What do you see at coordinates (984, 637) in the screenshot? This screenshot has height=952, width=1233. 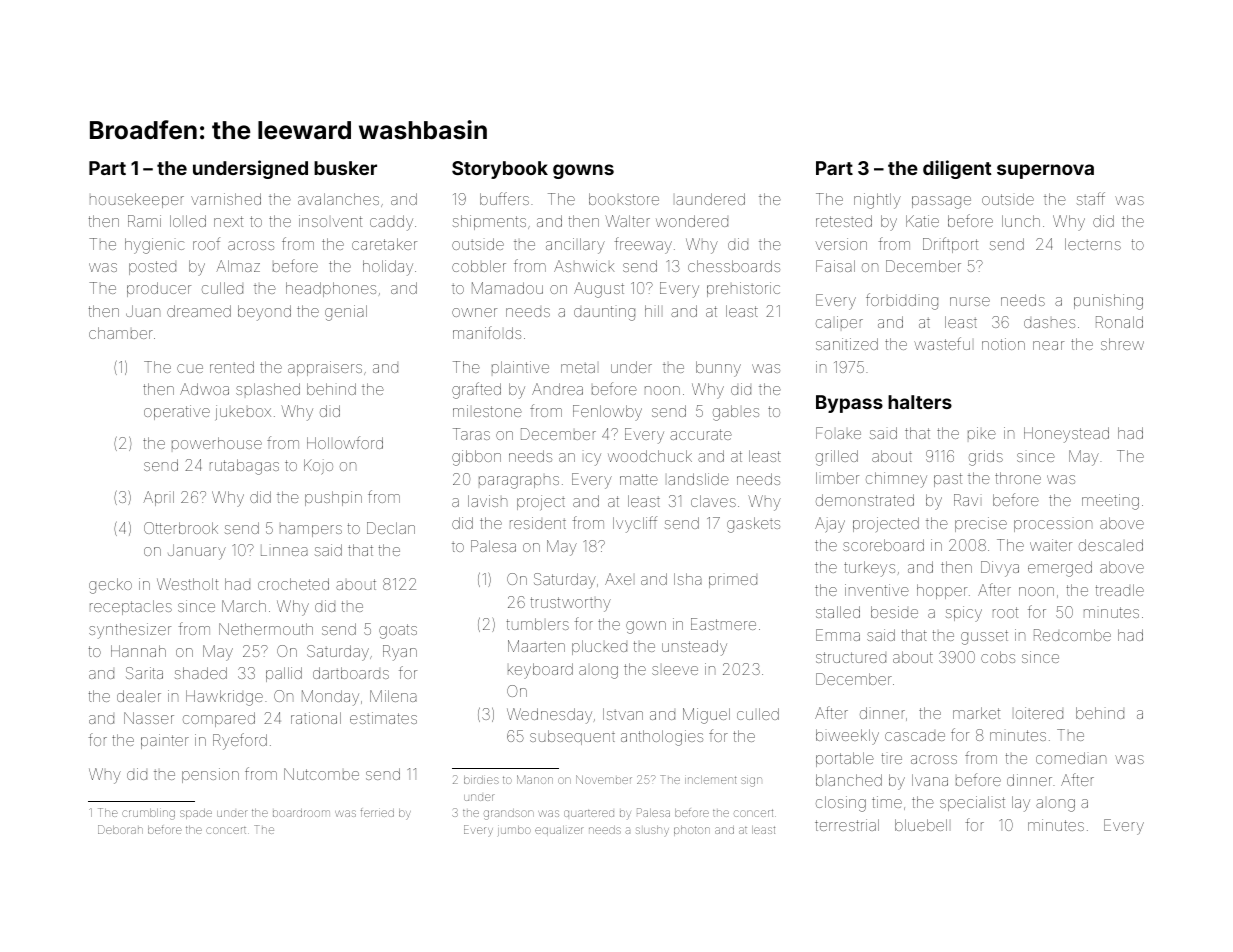 I see `gusset` at bounding box center [984, 637].
